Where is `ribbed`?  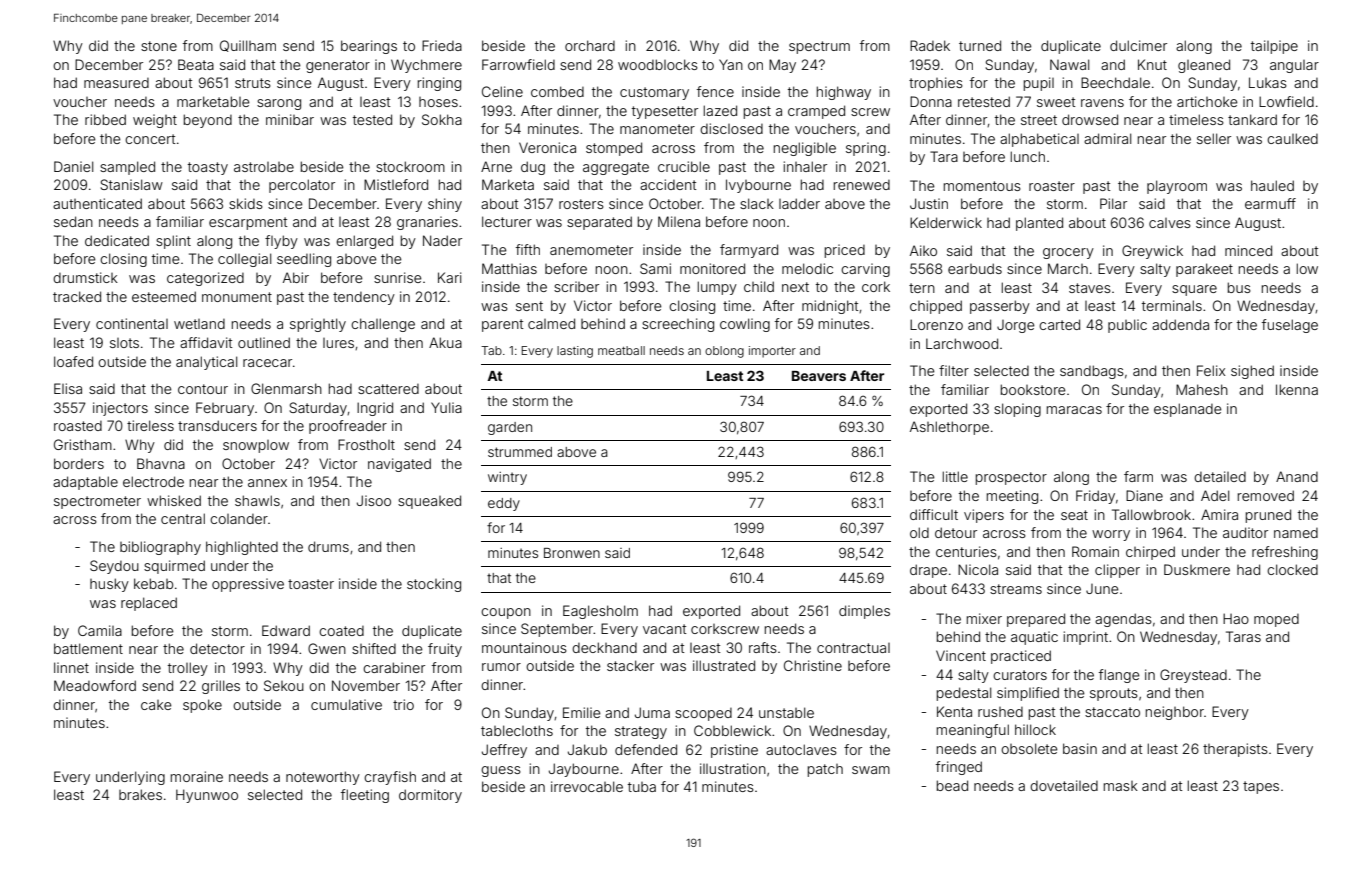 ribbed is located at coordinates (105, 119).
